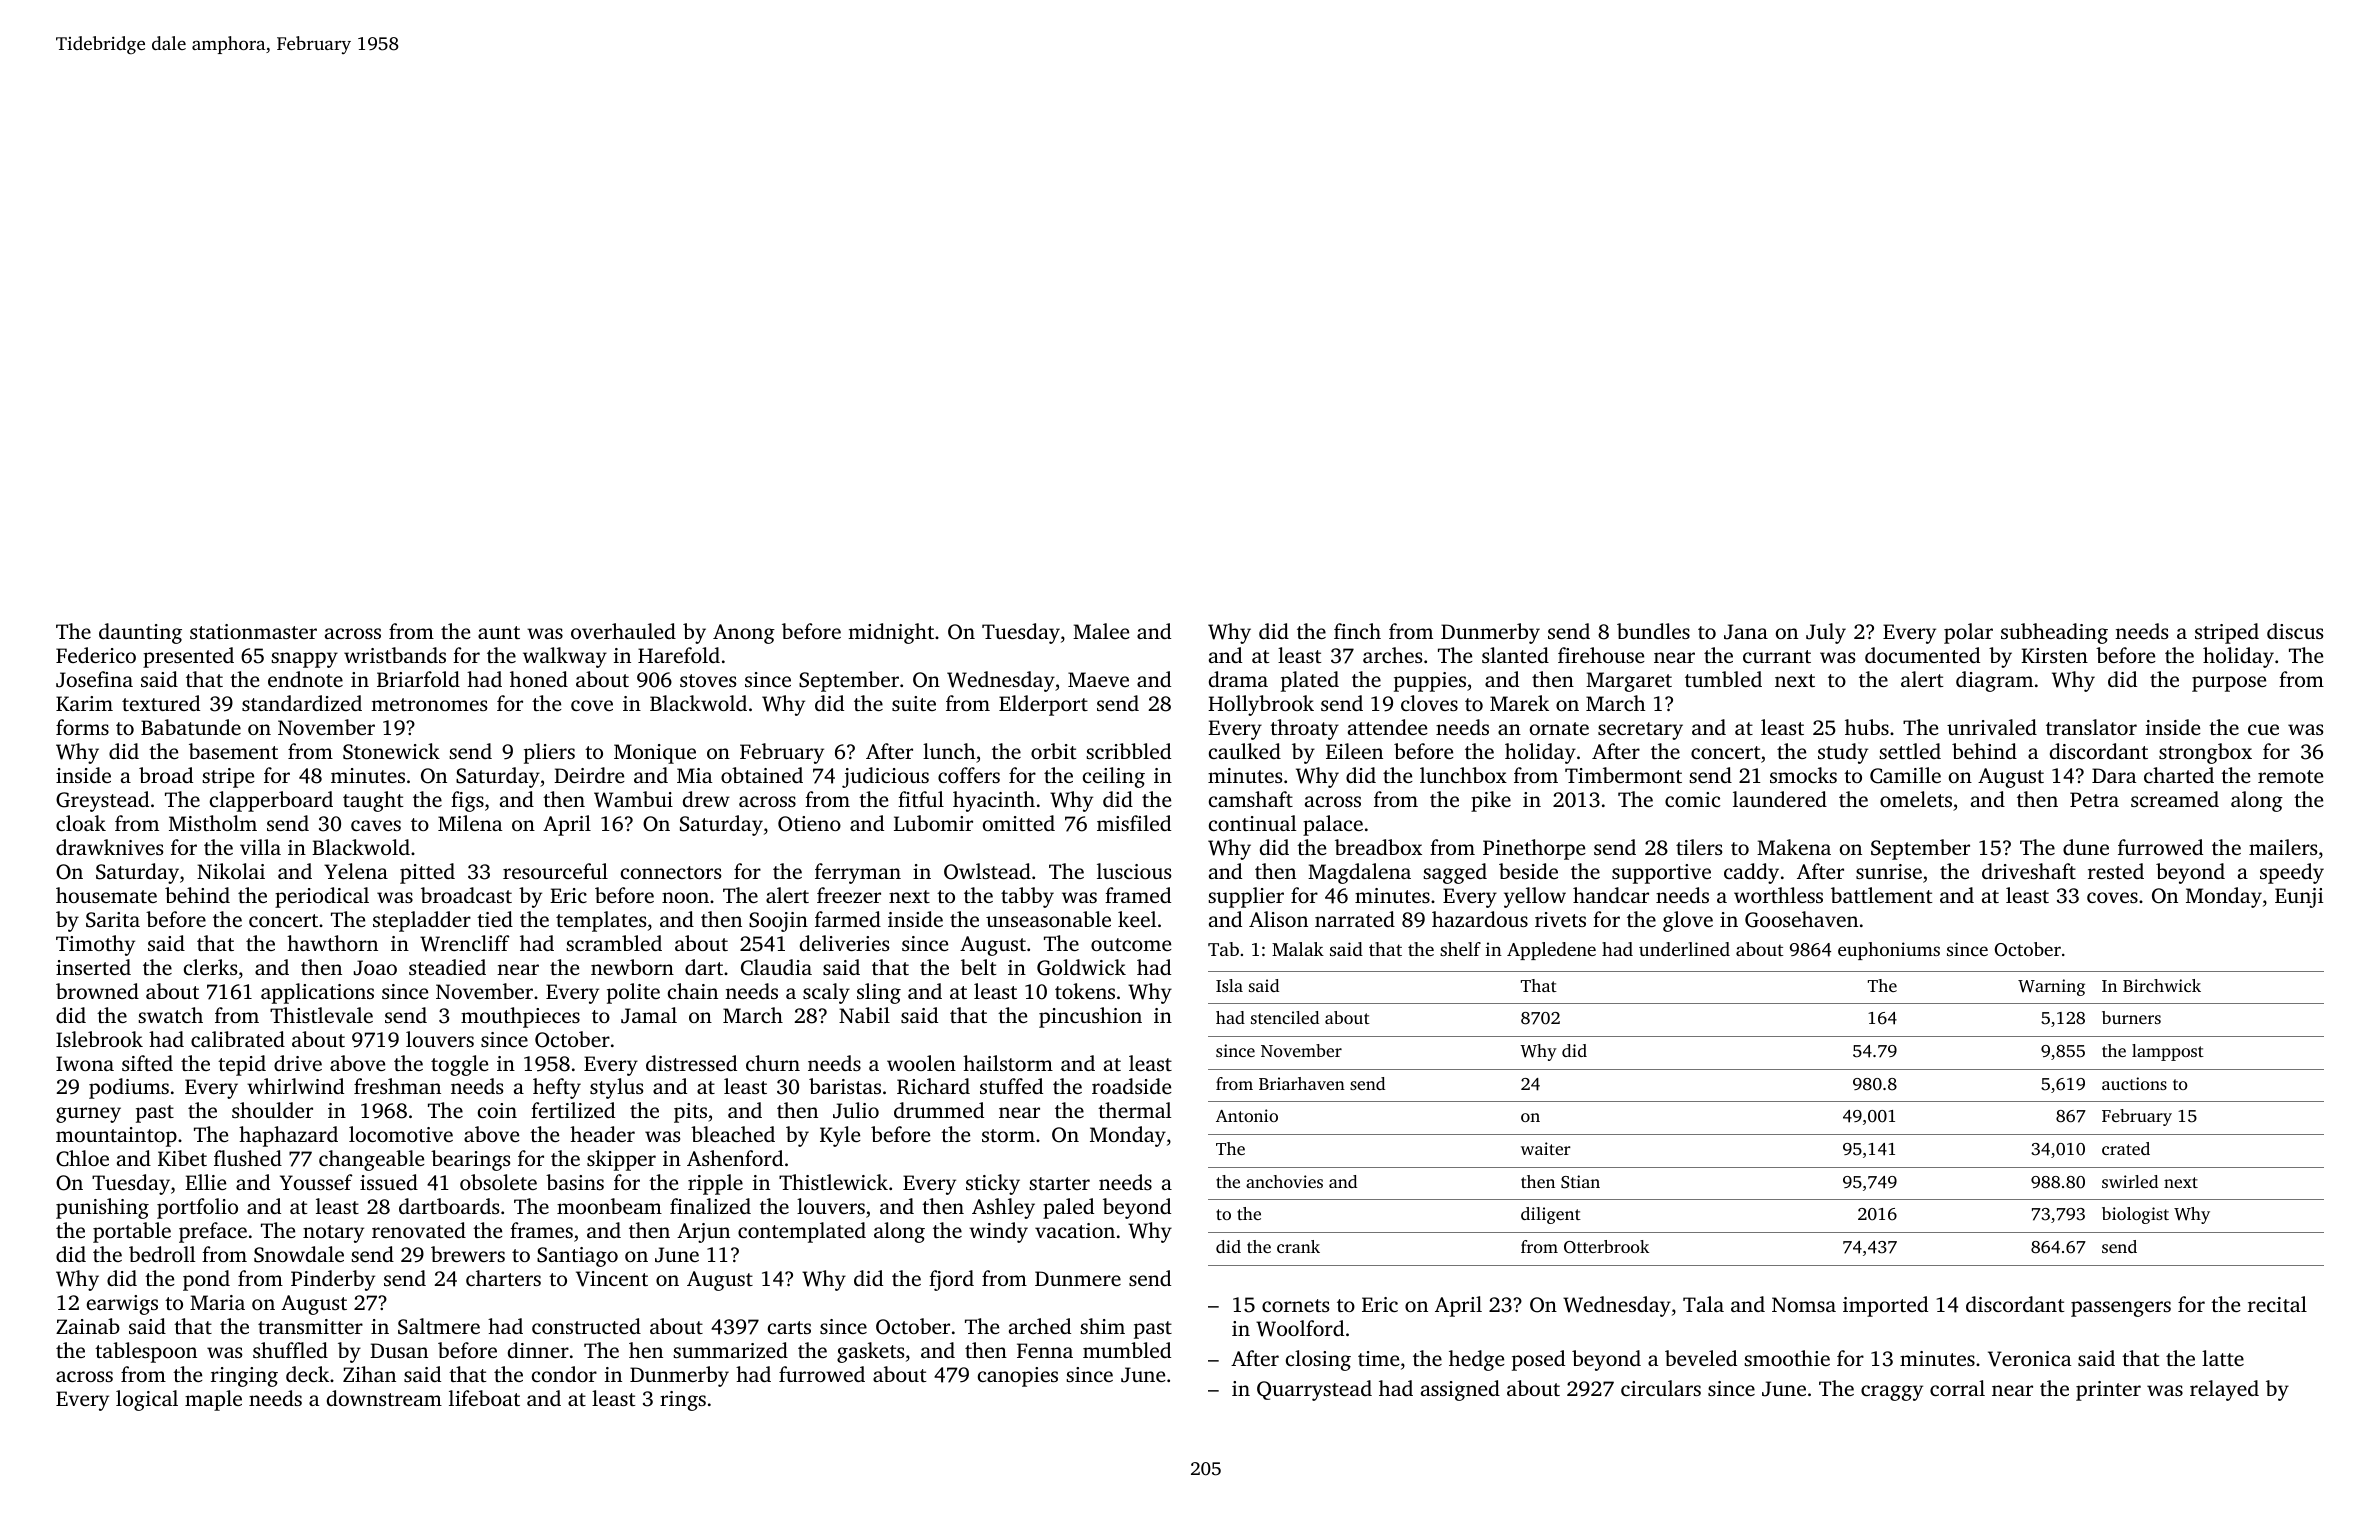  What do you see at coordinates (106, 895) in the screenshot?
I see `housemate` at bounding box center [106, 895].
